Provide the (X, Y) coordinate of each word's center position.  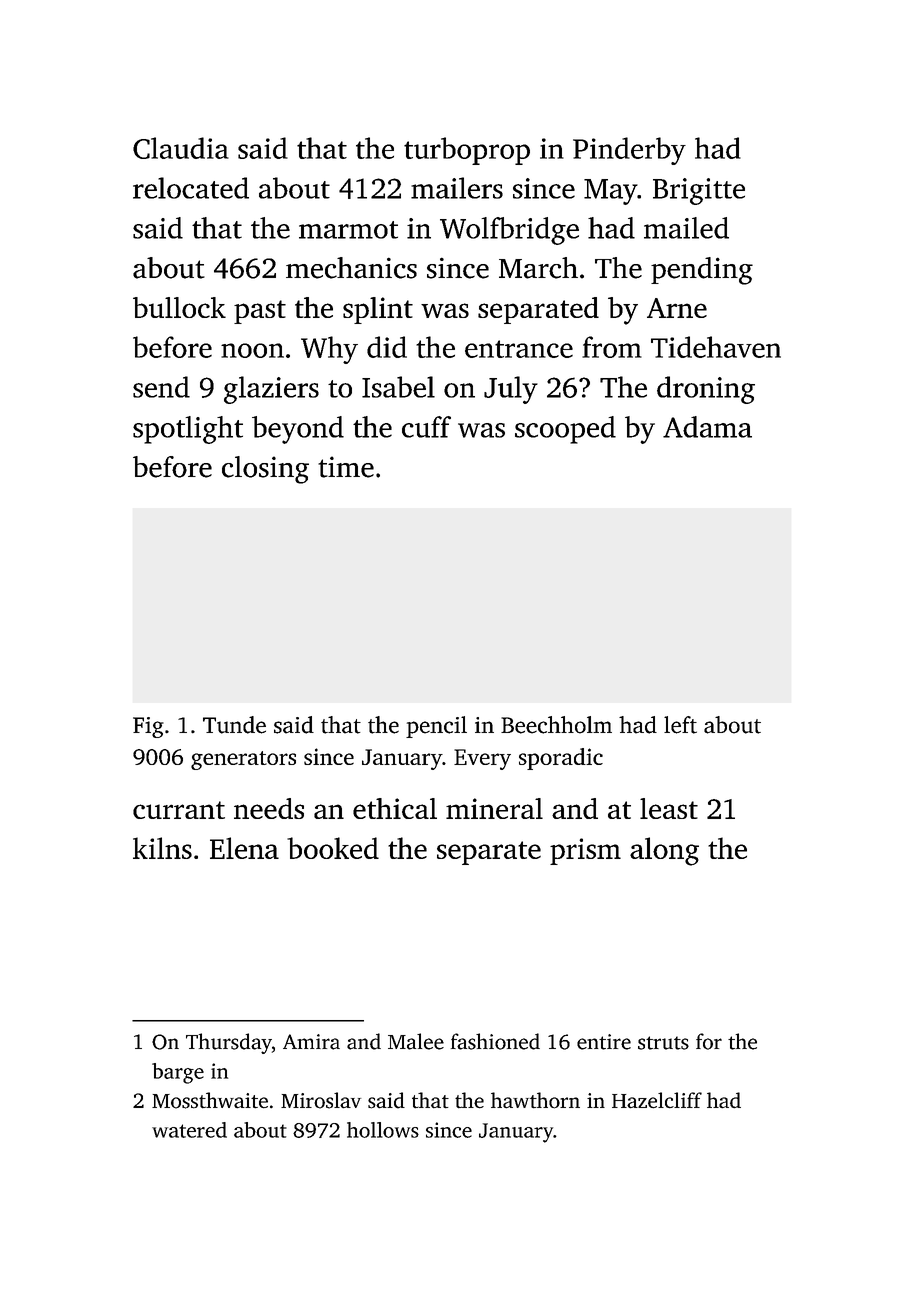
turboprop (467, 151)
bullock (179, 307)
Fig (148, 727)
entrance (519, 349)
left (680, 725)
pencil (436, 727)
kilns (162, 848)
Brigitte (699, 191)
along (664, 851)
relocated (191, 188)
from (612, 347)
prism (585, 851)
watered (189, 1130)
